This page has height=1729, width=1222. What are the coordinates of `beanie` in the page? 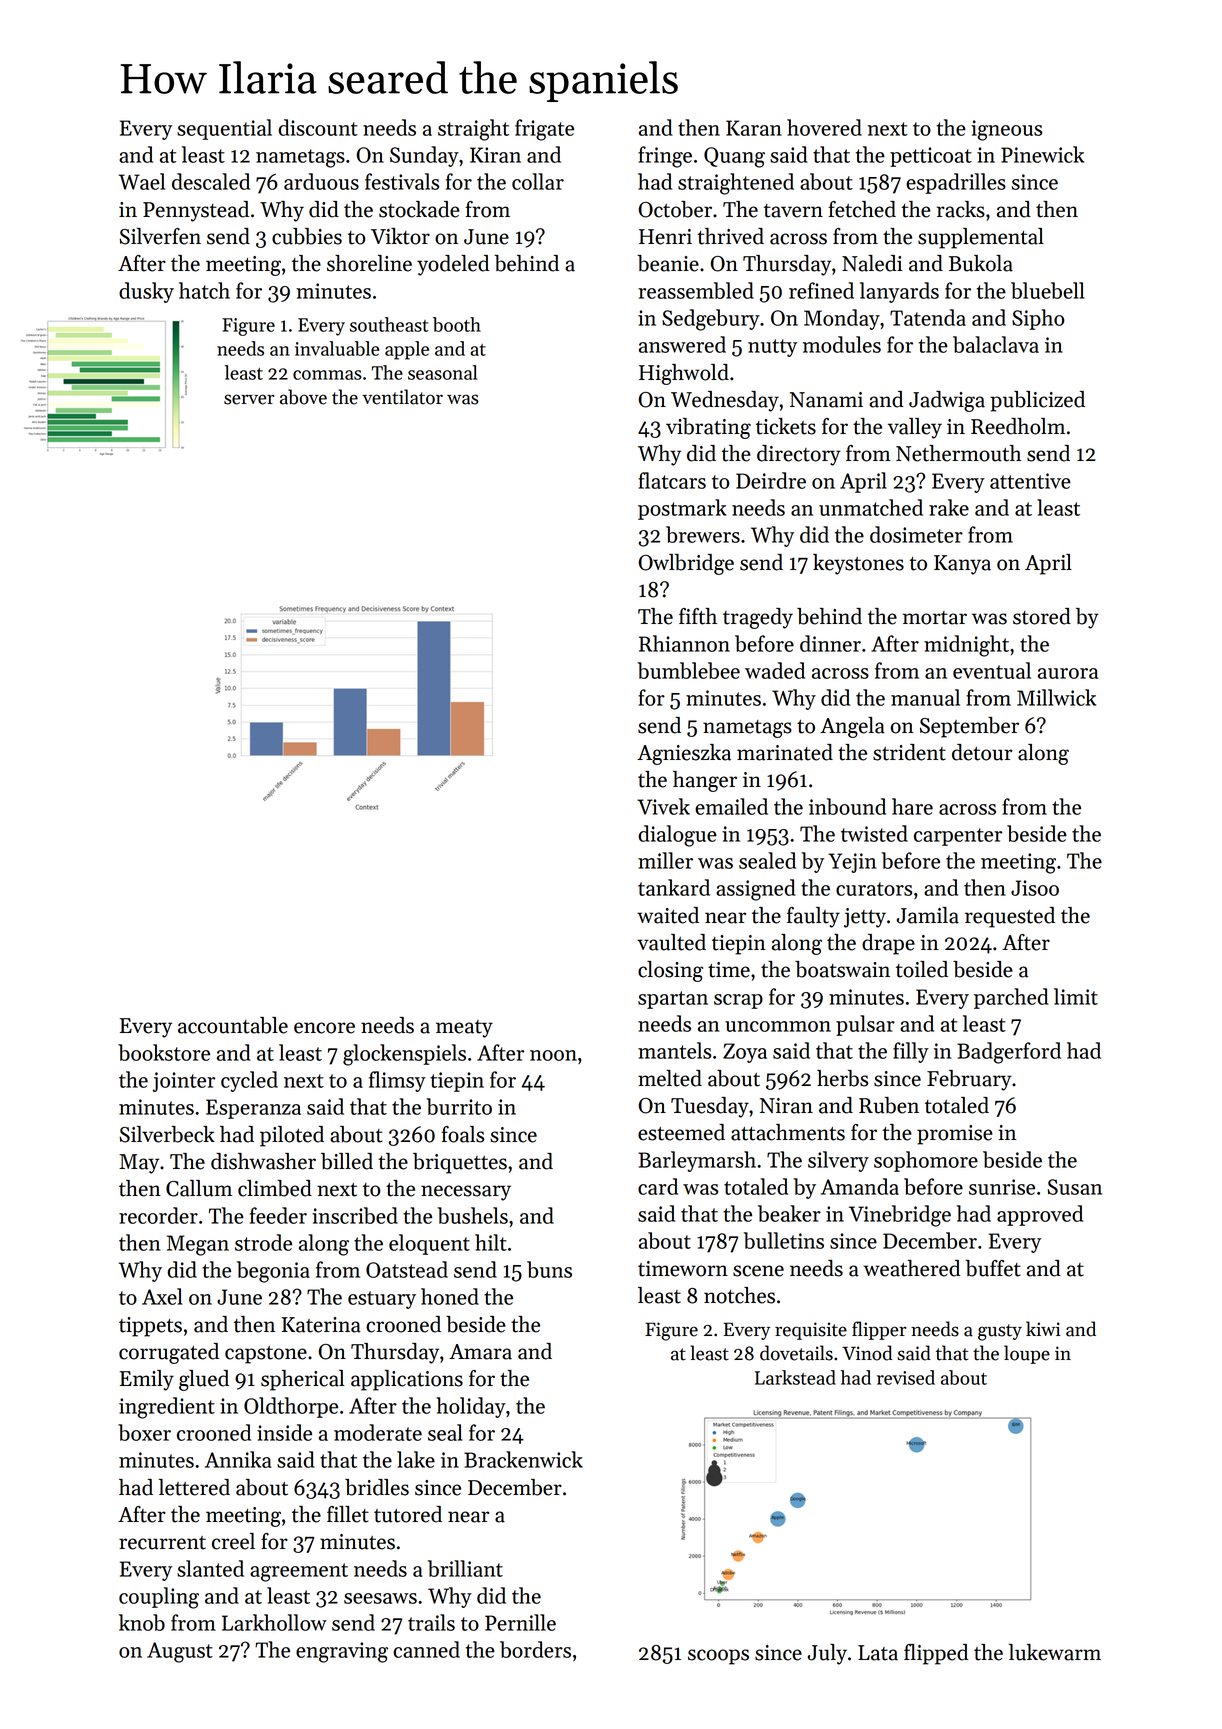 It's located at (668, 263).
